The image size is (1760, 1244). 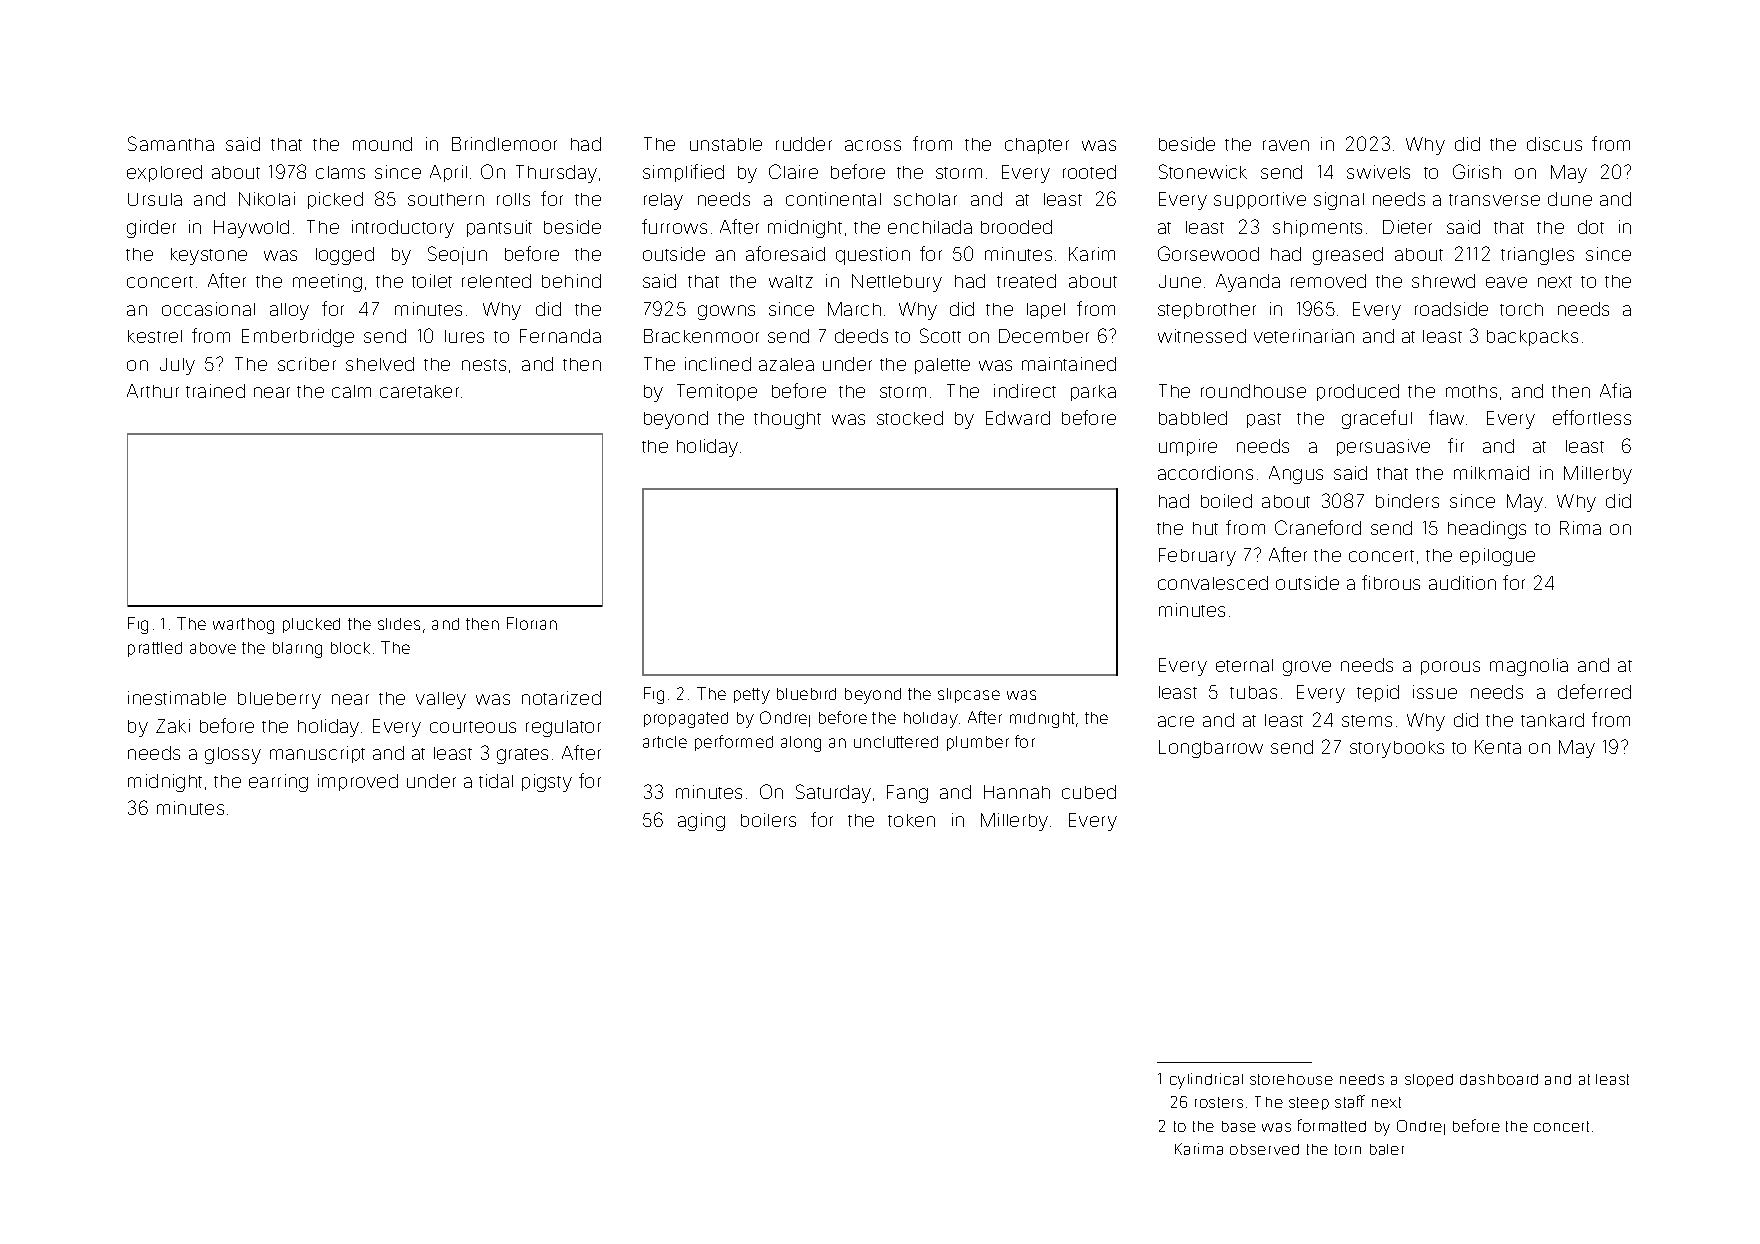 What do you see at coordinates (911, 820) in the document?
I see `token` at bounding box center [911, 820].
